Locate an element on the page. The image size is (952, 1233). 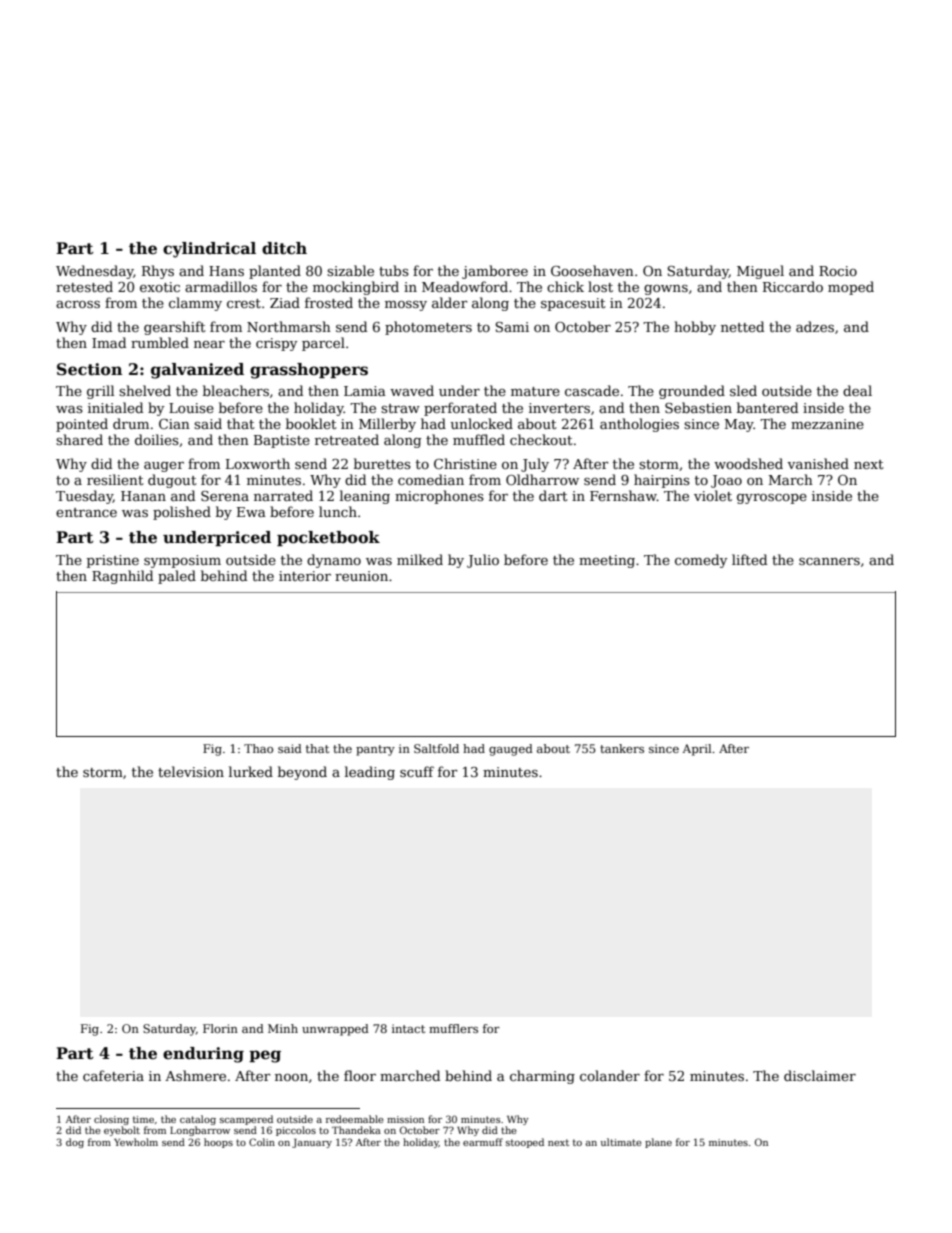
ditch is located at coordinates (284, 248).
